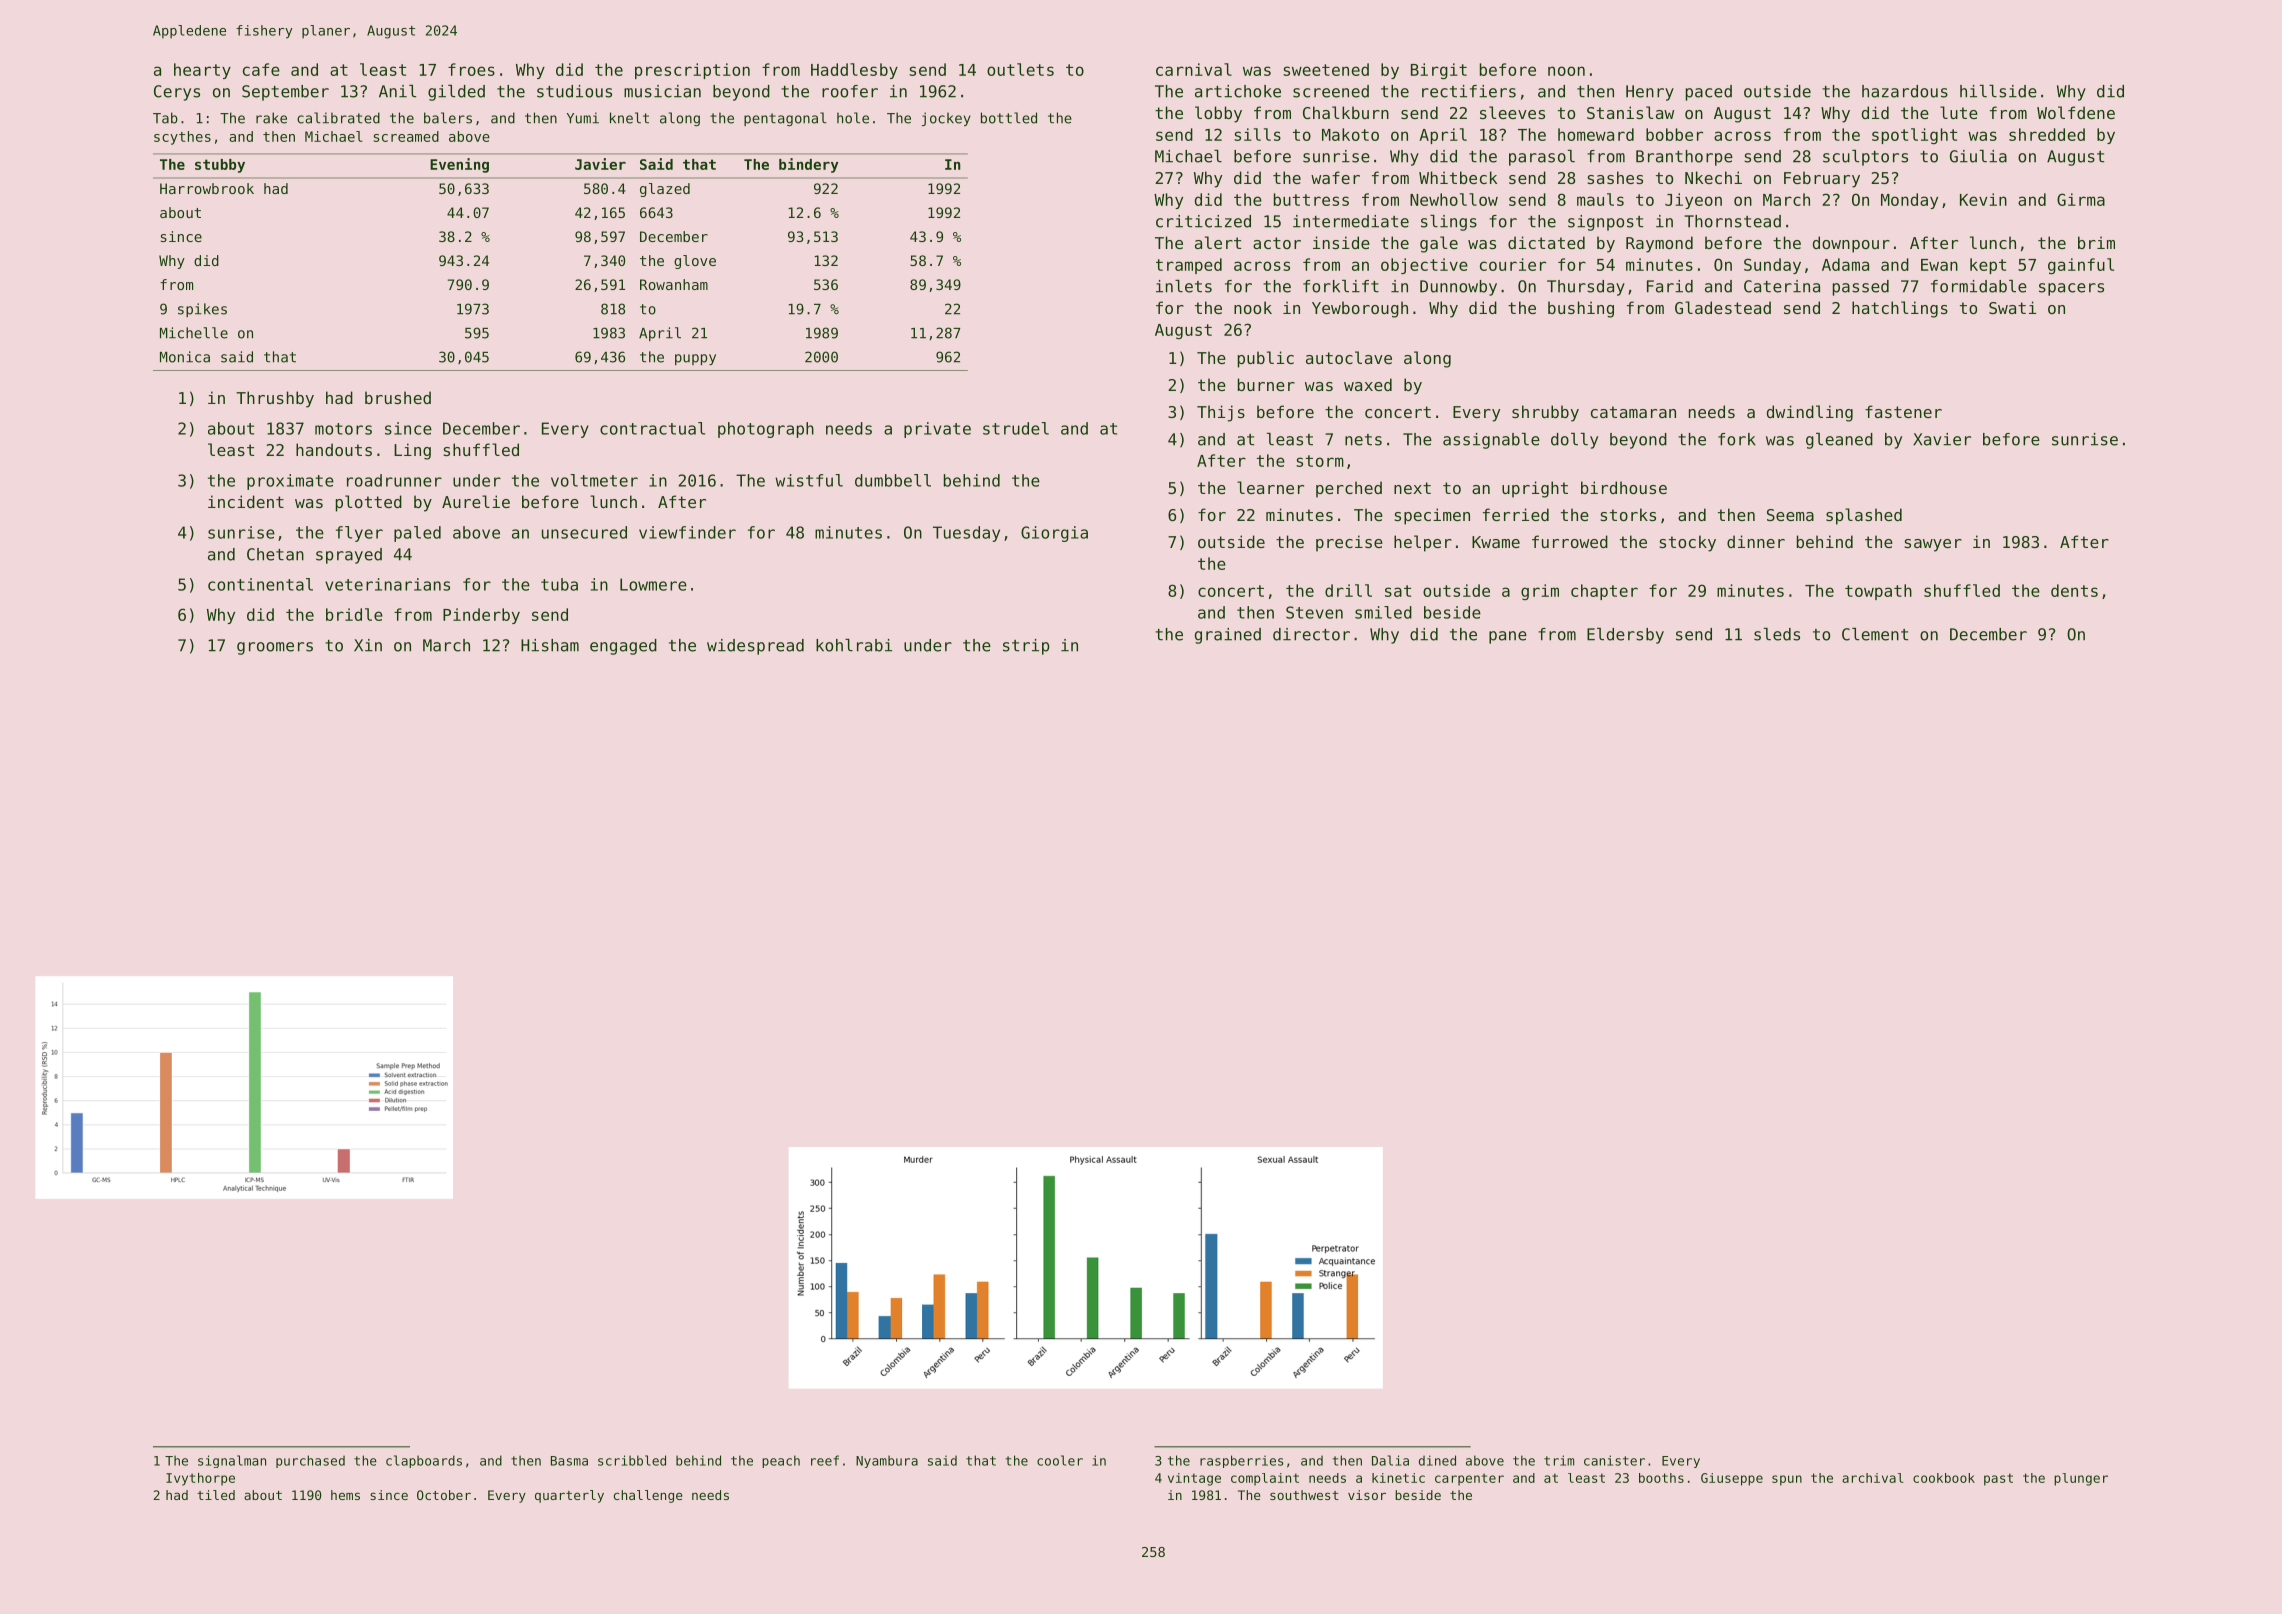  What do you see at coordinates (1596, 134) in the document?
I see `homeward` at bounding box center [1596, 134].
